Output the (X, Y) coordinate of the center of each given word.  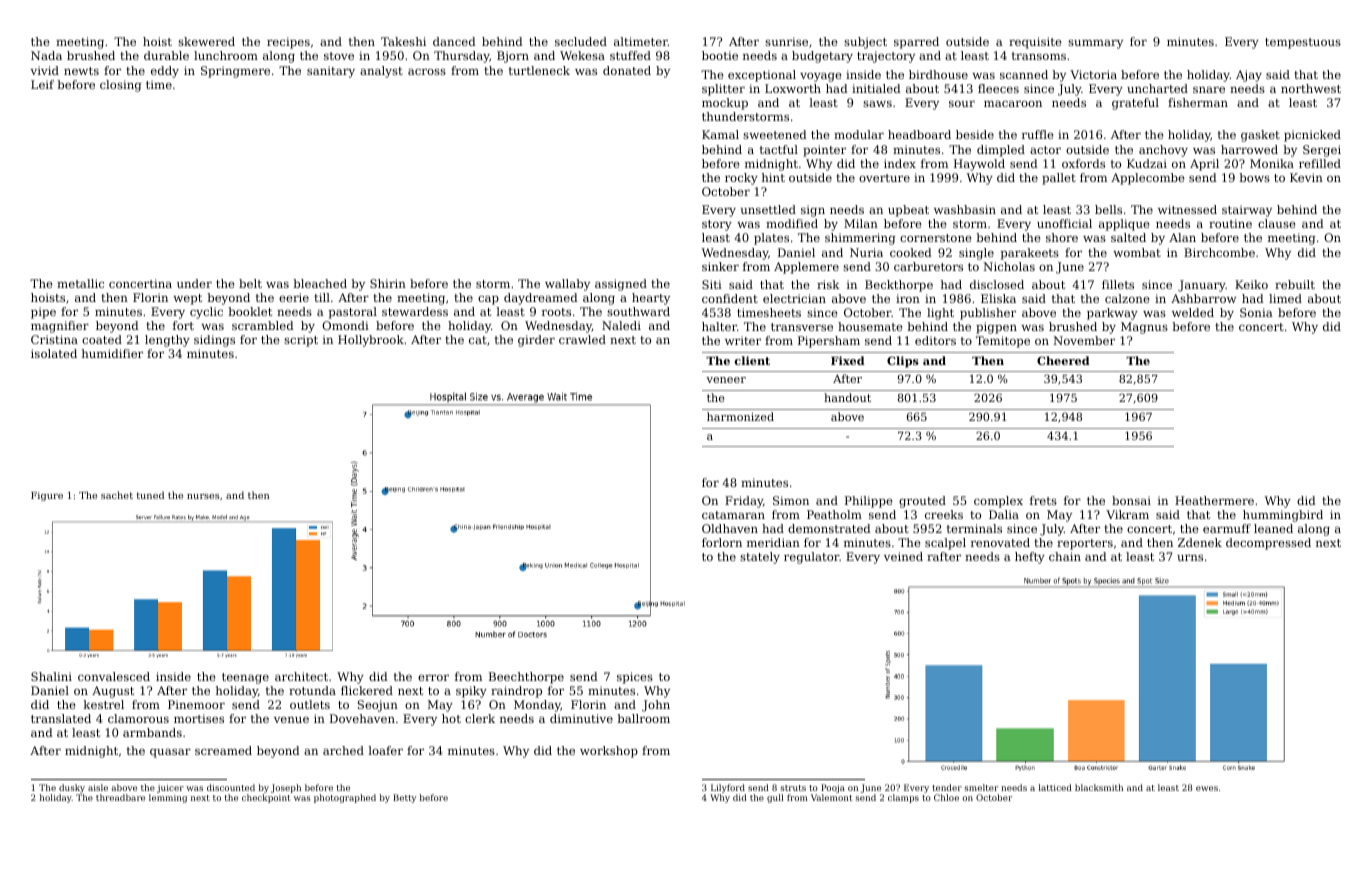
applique (1124, 225)
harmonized (740, 416)
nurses (203, 496)
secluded (581, 41)
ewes (1207, 788)
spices (635, 678)
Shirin (388, 283)
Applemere (806, 268)
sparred (916, 43)
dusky (72, 788)
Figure (47, 496)
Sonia (1256, 312)
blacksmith (1099, 787)
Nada (46, 55)
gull (775, 798)
